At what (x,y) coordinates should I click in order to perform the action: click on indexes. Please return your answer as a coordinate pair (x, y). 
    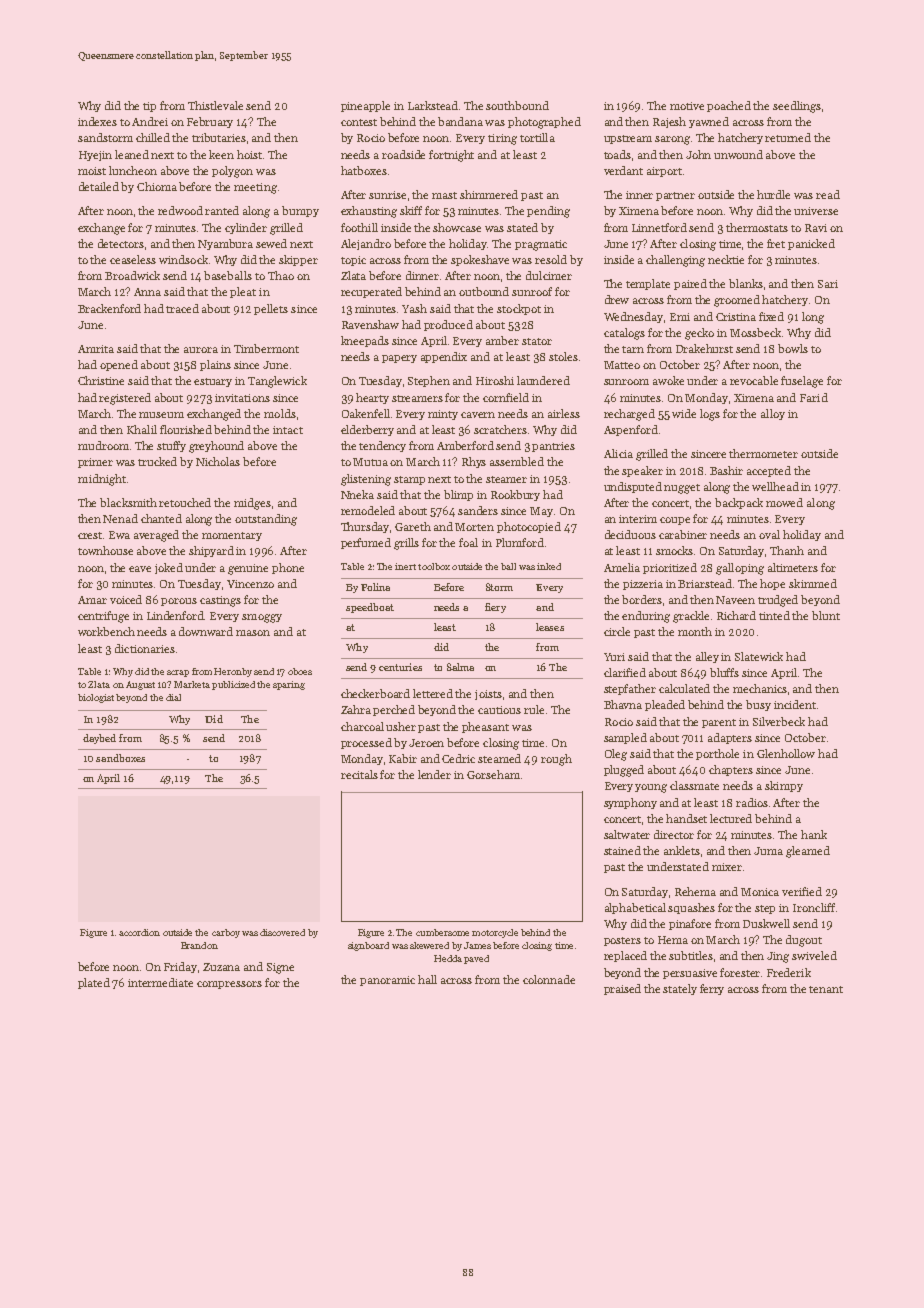
    Looking at the image, I should click on (97, 121).
